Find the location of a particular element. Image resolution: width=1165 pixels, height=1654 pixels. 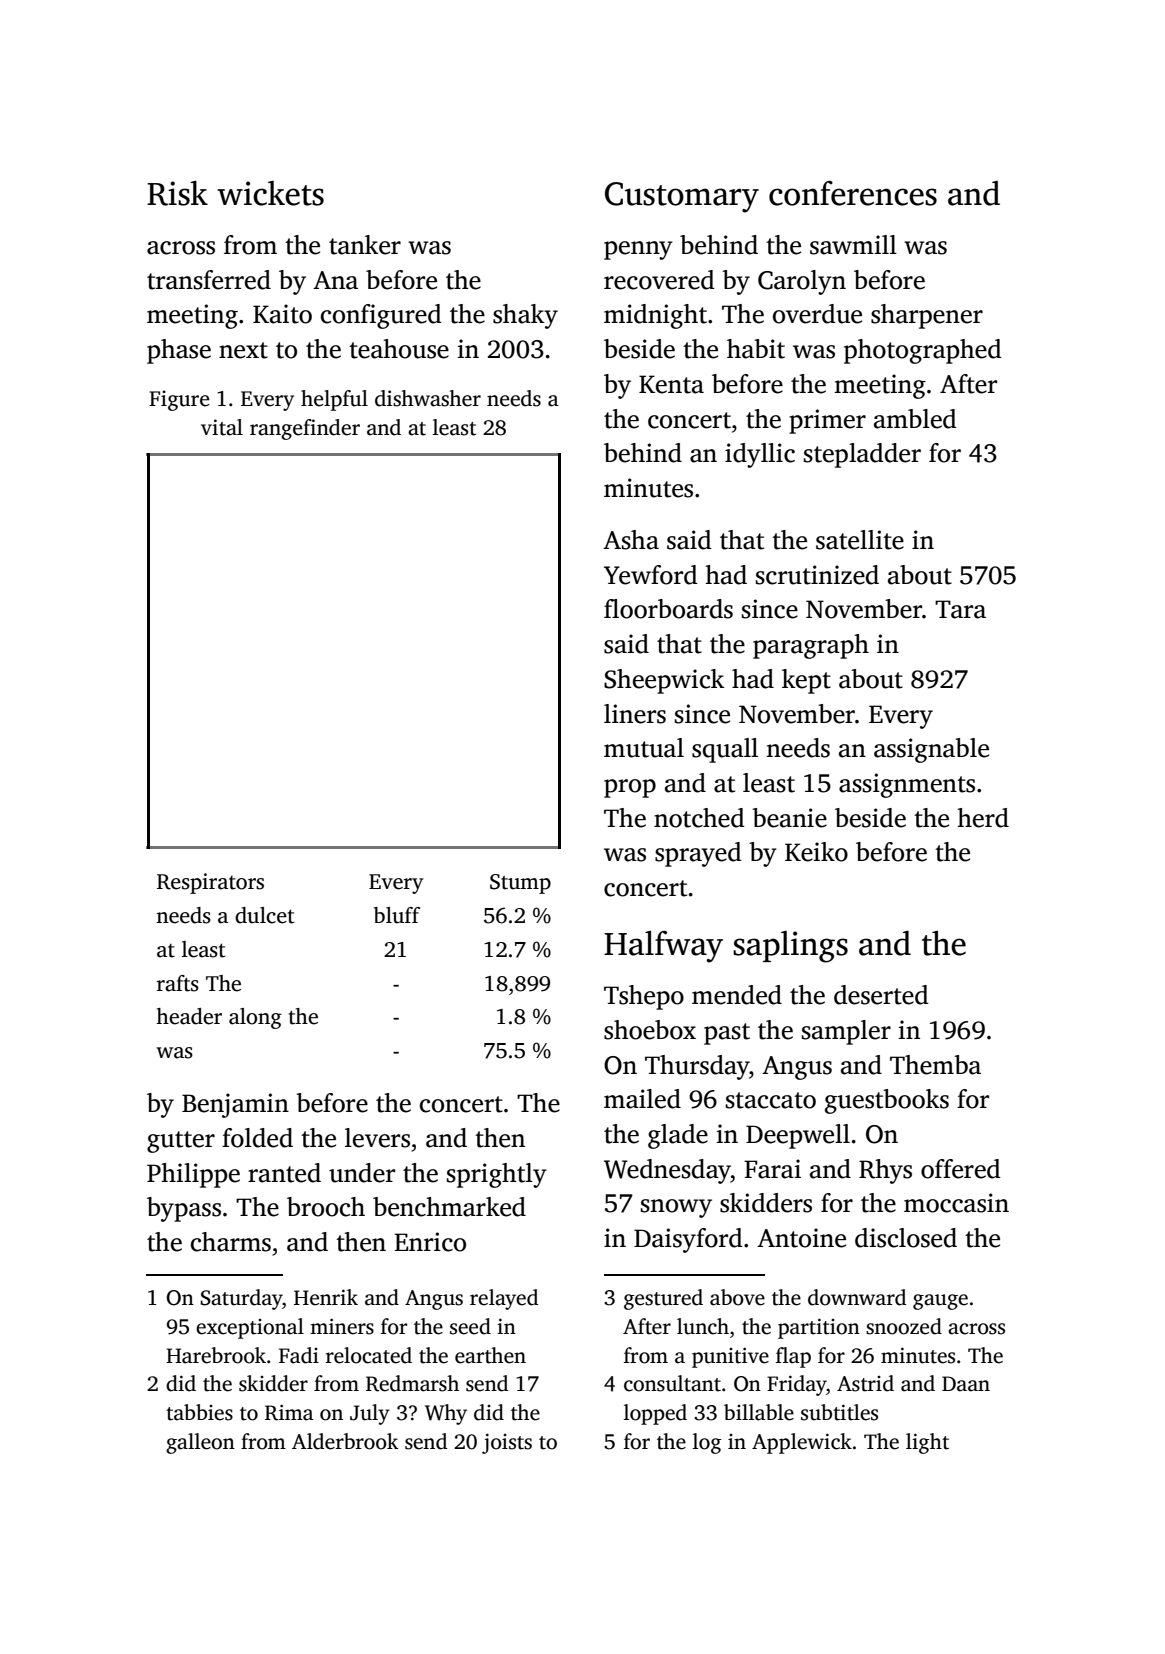

gauge is located at coordinates (940, 1302).
